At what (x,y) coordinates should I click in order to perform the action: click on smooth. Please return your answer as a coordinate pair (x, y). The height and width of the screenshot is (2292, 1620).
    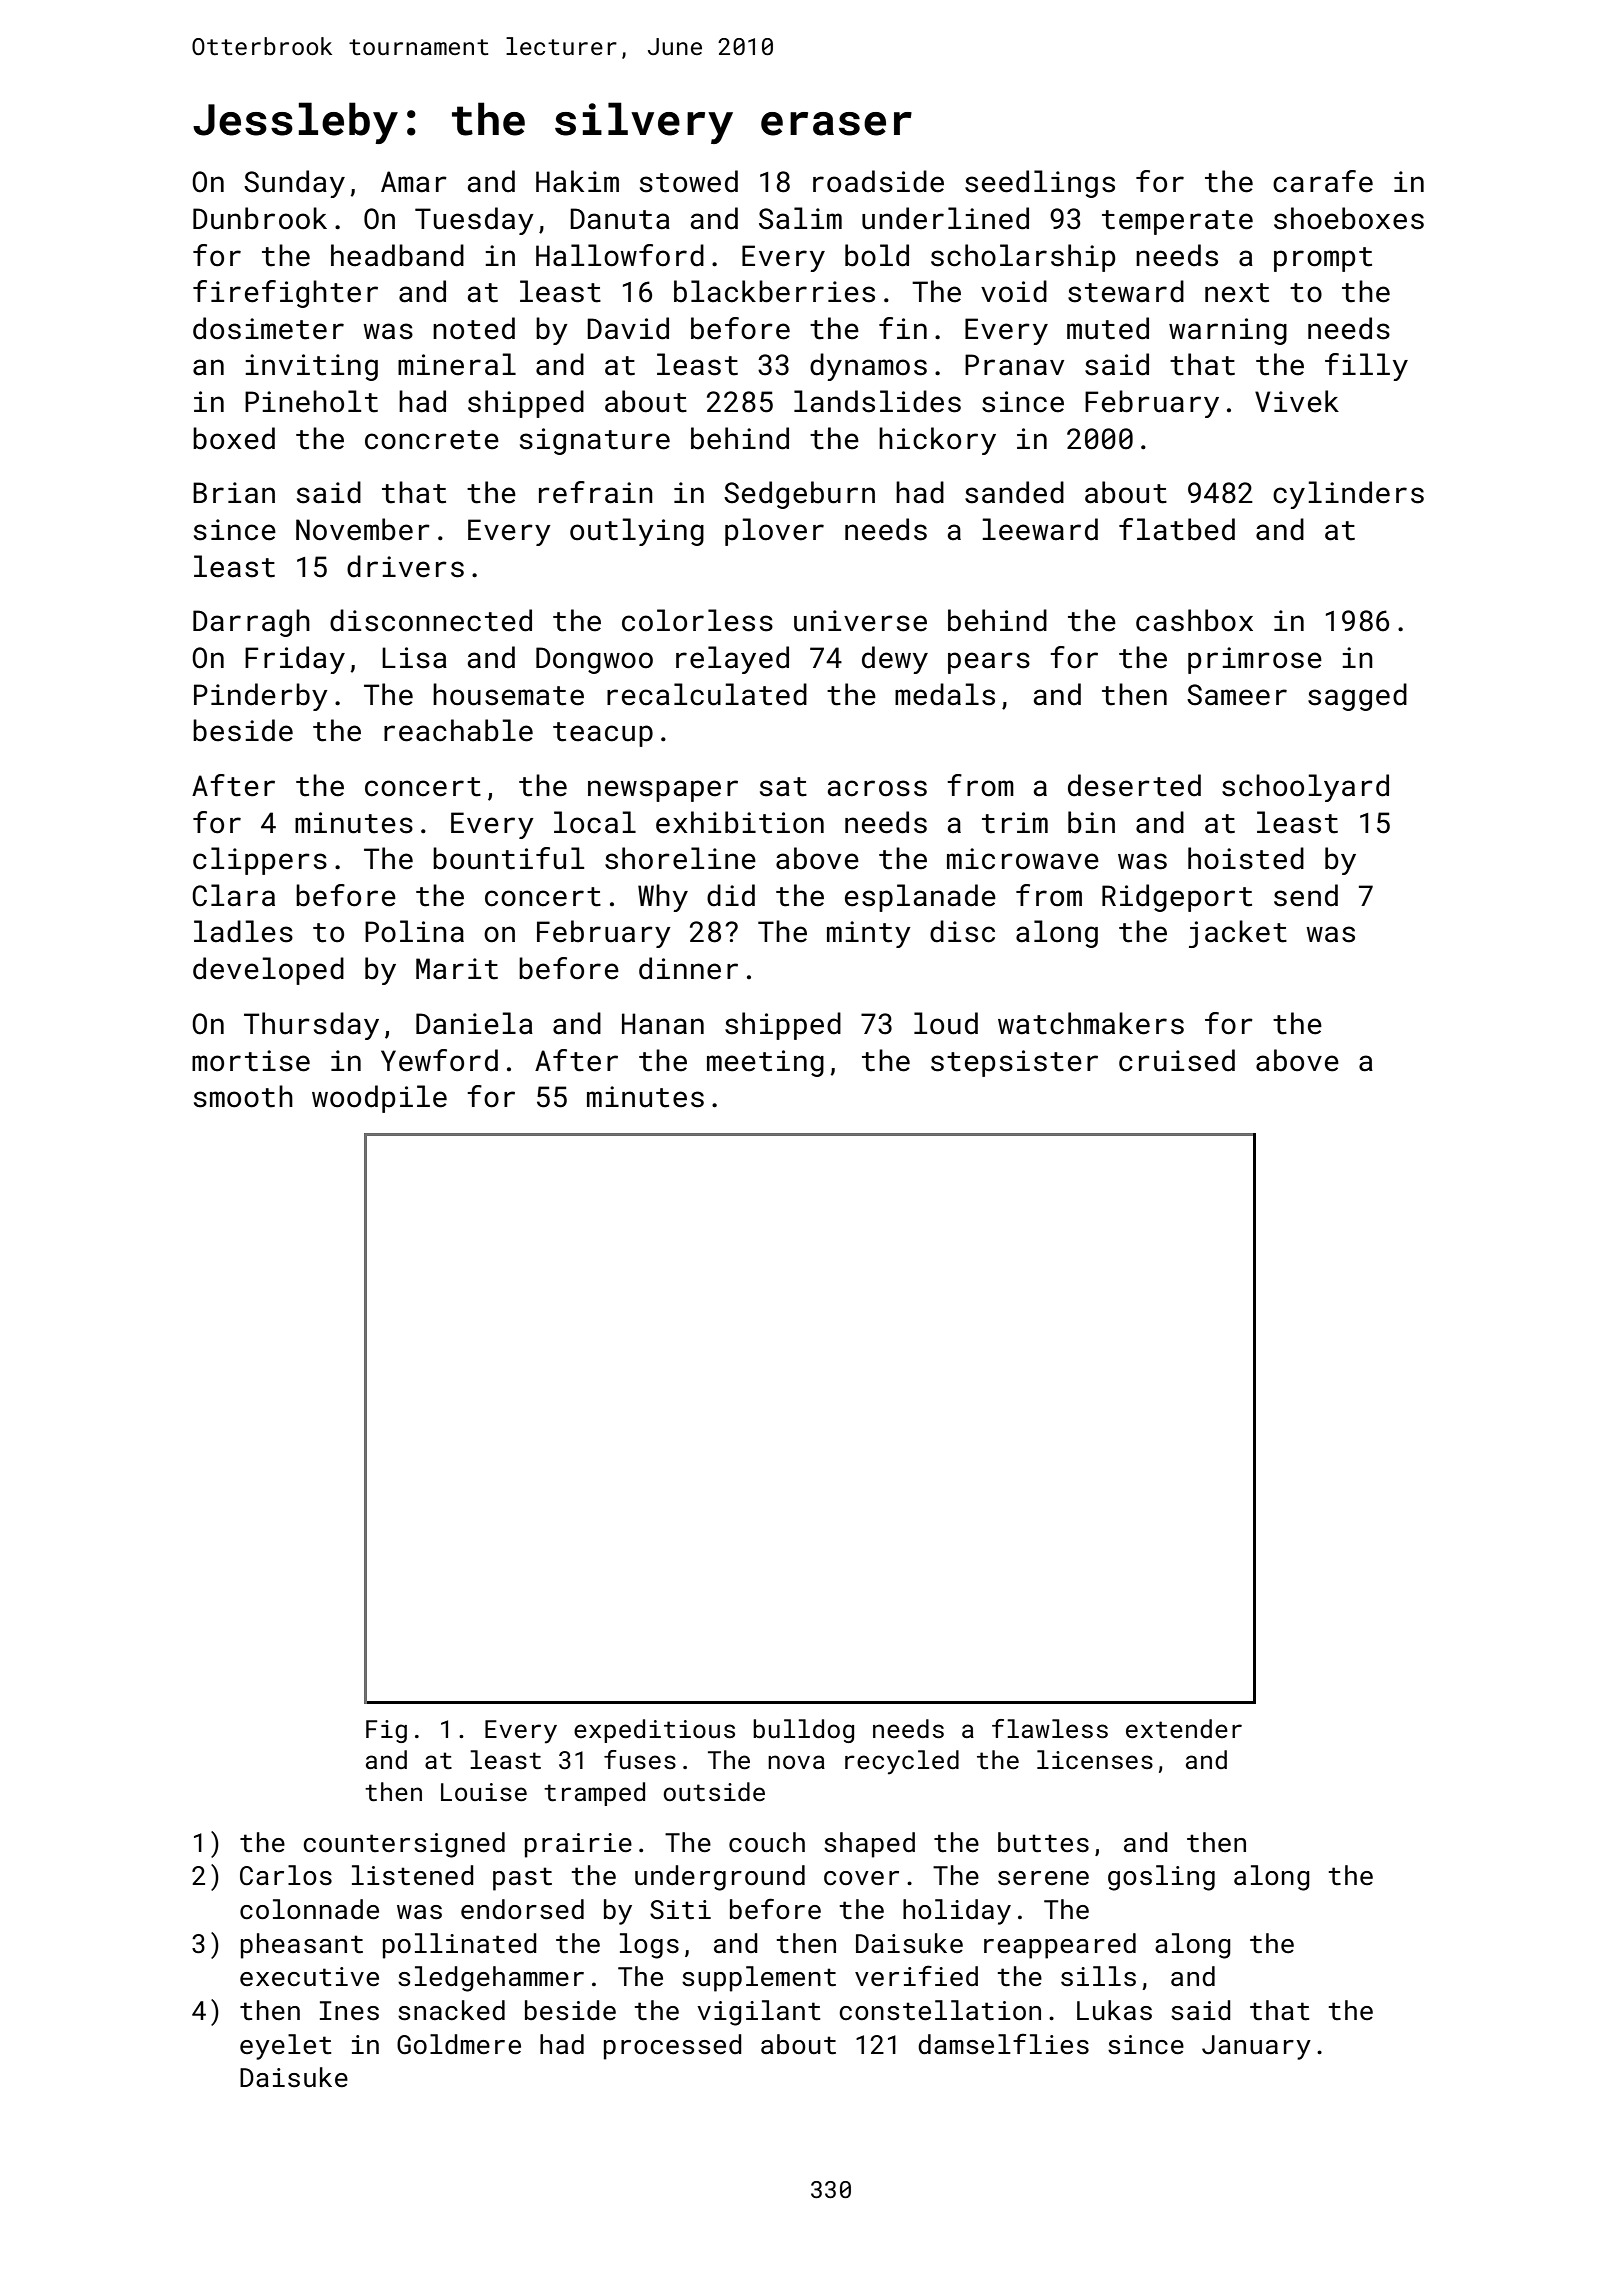
    Looking at the image, I should click on (243, 1096).
